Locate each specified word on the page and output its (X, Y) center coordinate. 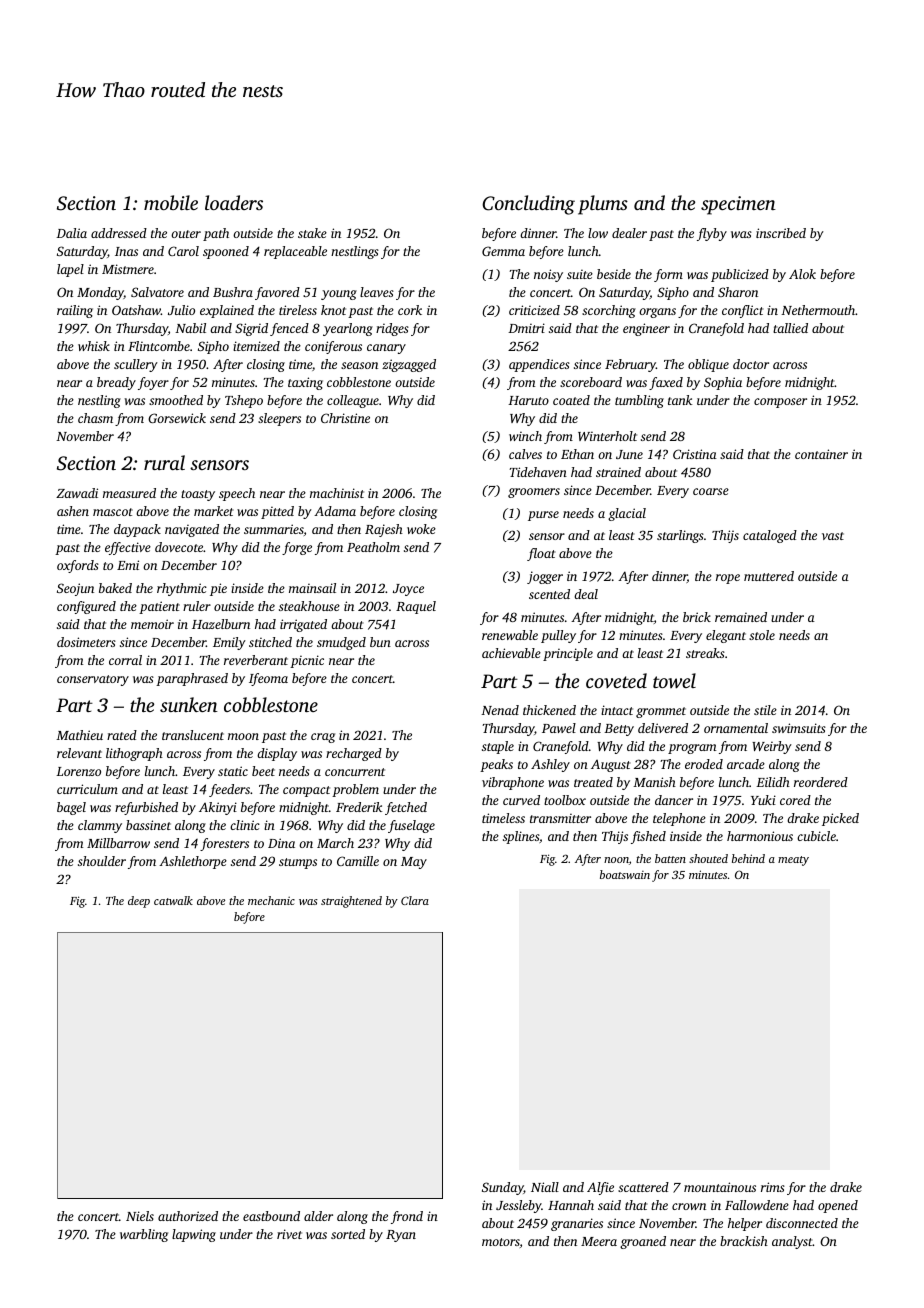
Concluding (528, 205)
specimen (738, 205)
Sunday (503, 1188)
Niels (140, 1216)
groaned (643, 1242)
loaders (234, 202)
